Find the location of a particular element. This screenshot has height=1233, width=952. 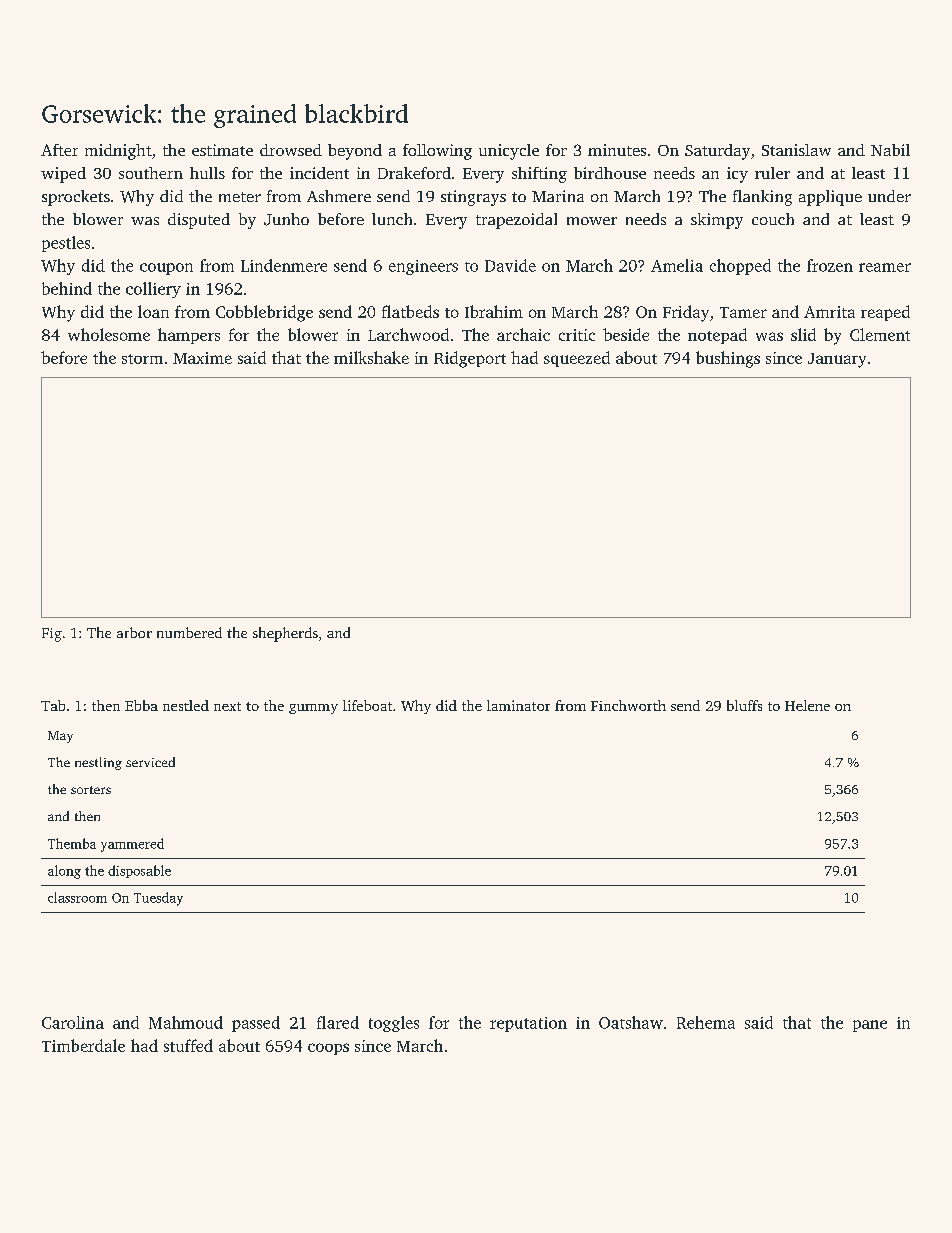

Mahmoud is located at coordinates (186, 1022).
